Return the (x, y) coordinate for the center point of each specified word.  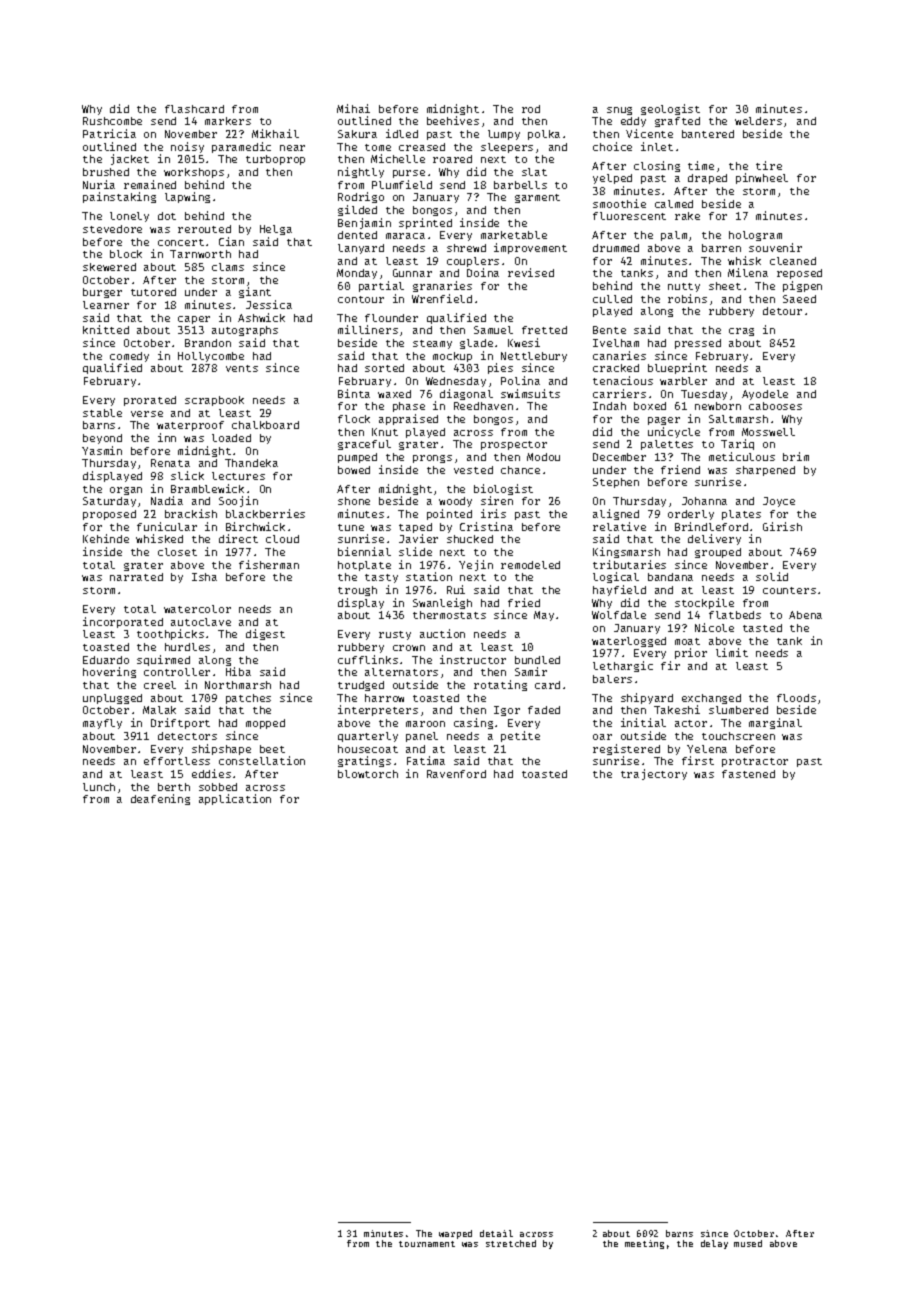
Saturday (109, 502)
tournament (427, 1244)
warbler (683, 381)
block (126, 254)
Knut (385, 432)
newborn (718, 406)
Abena (805, 615)
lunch (99, 787)
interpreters (378, 710)
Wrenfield (442, 298)
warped (455, 1234)
